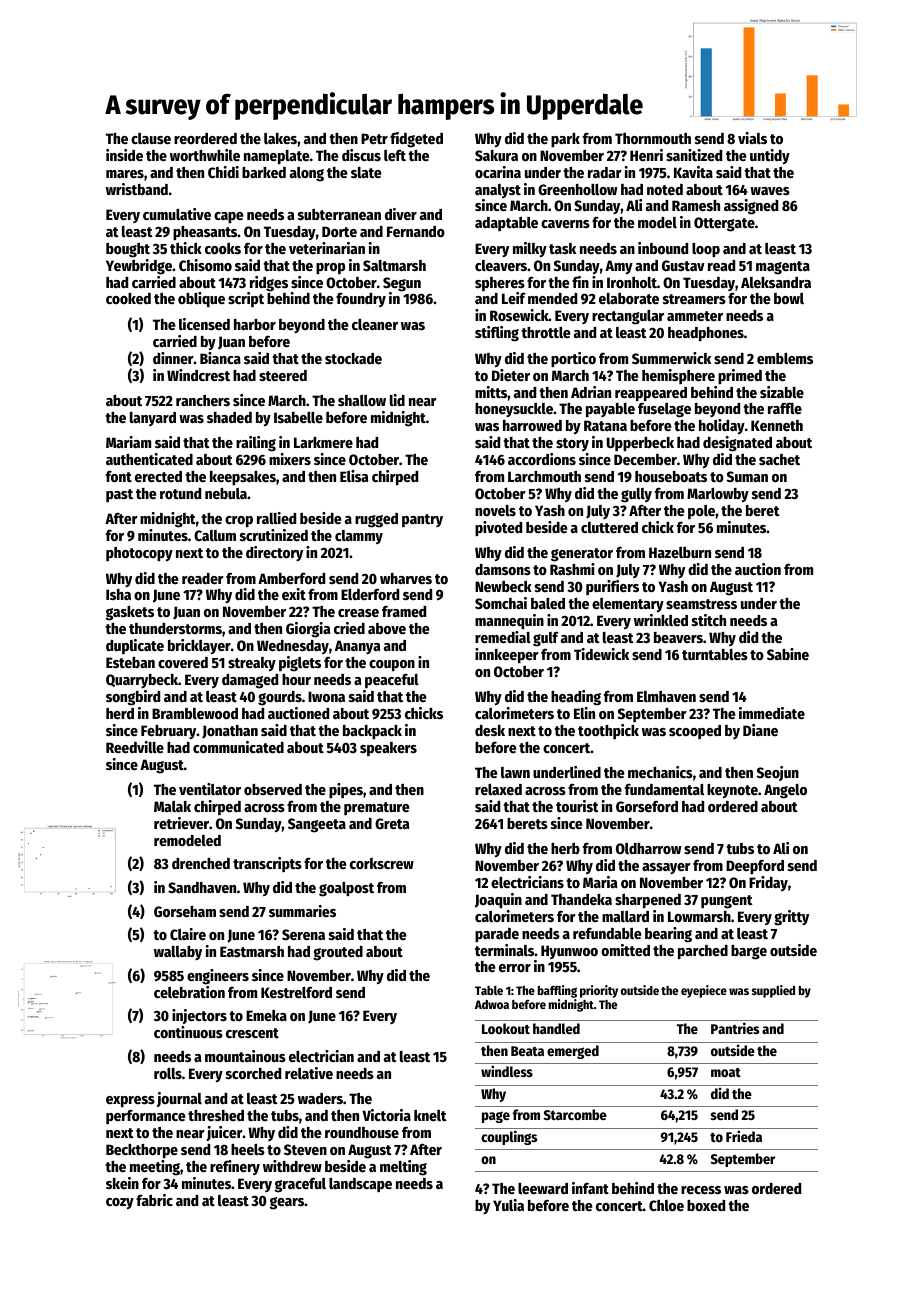 This screenshot has width=924, height=1314. I want to click on crescent, so click(252, 1033).
